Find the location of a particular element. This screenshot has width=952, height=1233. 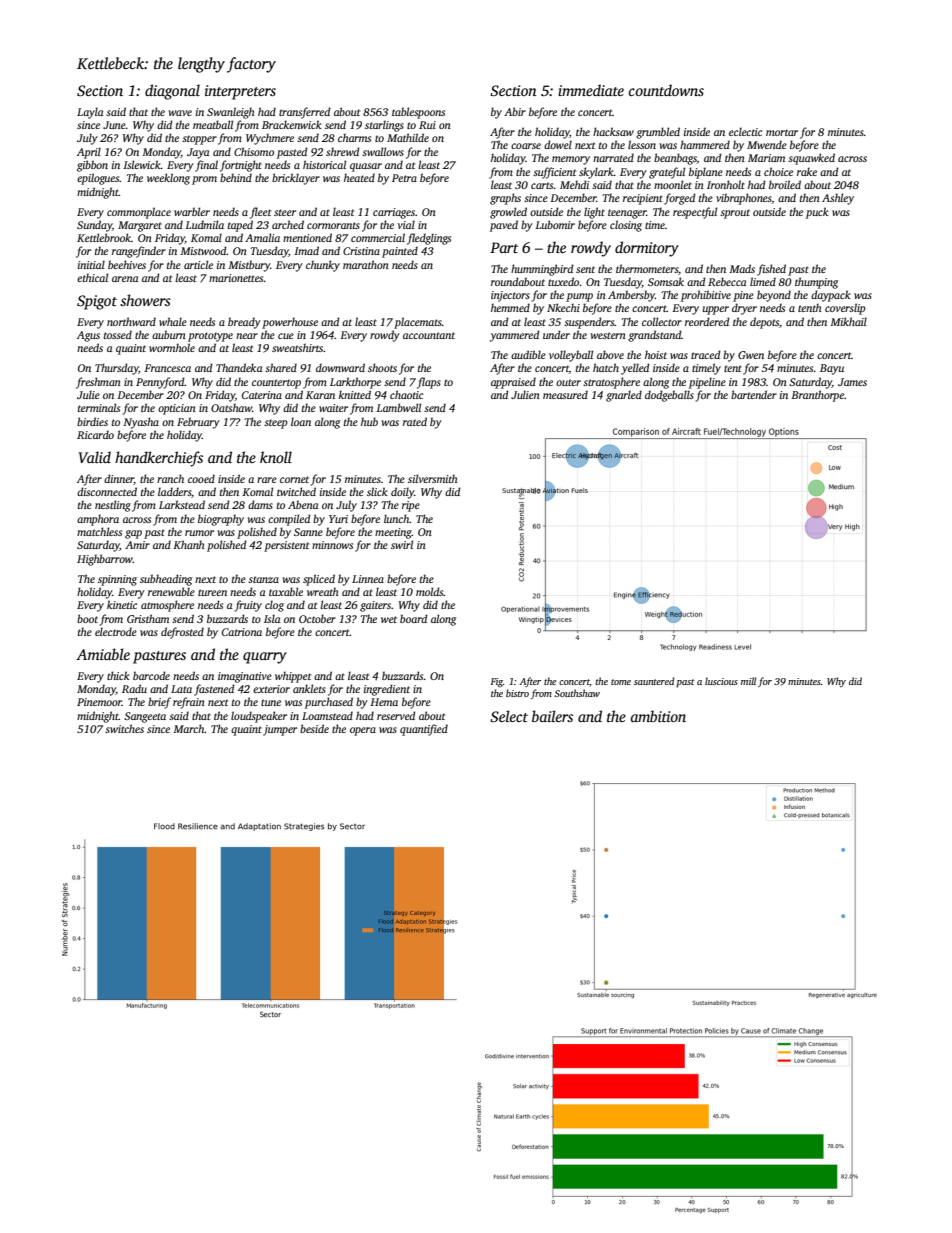

bistro is located at coordinates (517, 693).
